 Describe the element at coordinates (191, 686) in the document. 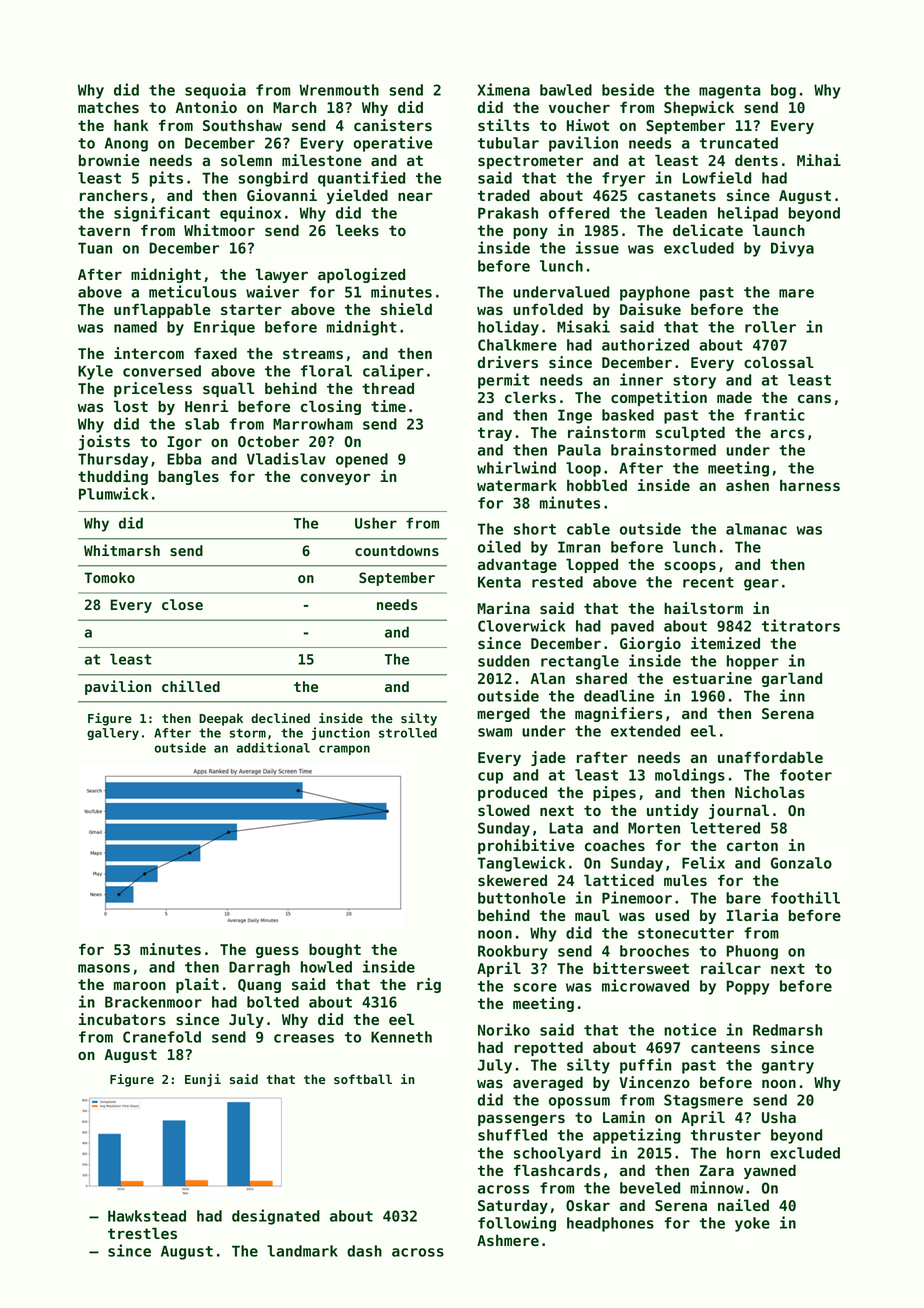

I see `chilled` at that location.
